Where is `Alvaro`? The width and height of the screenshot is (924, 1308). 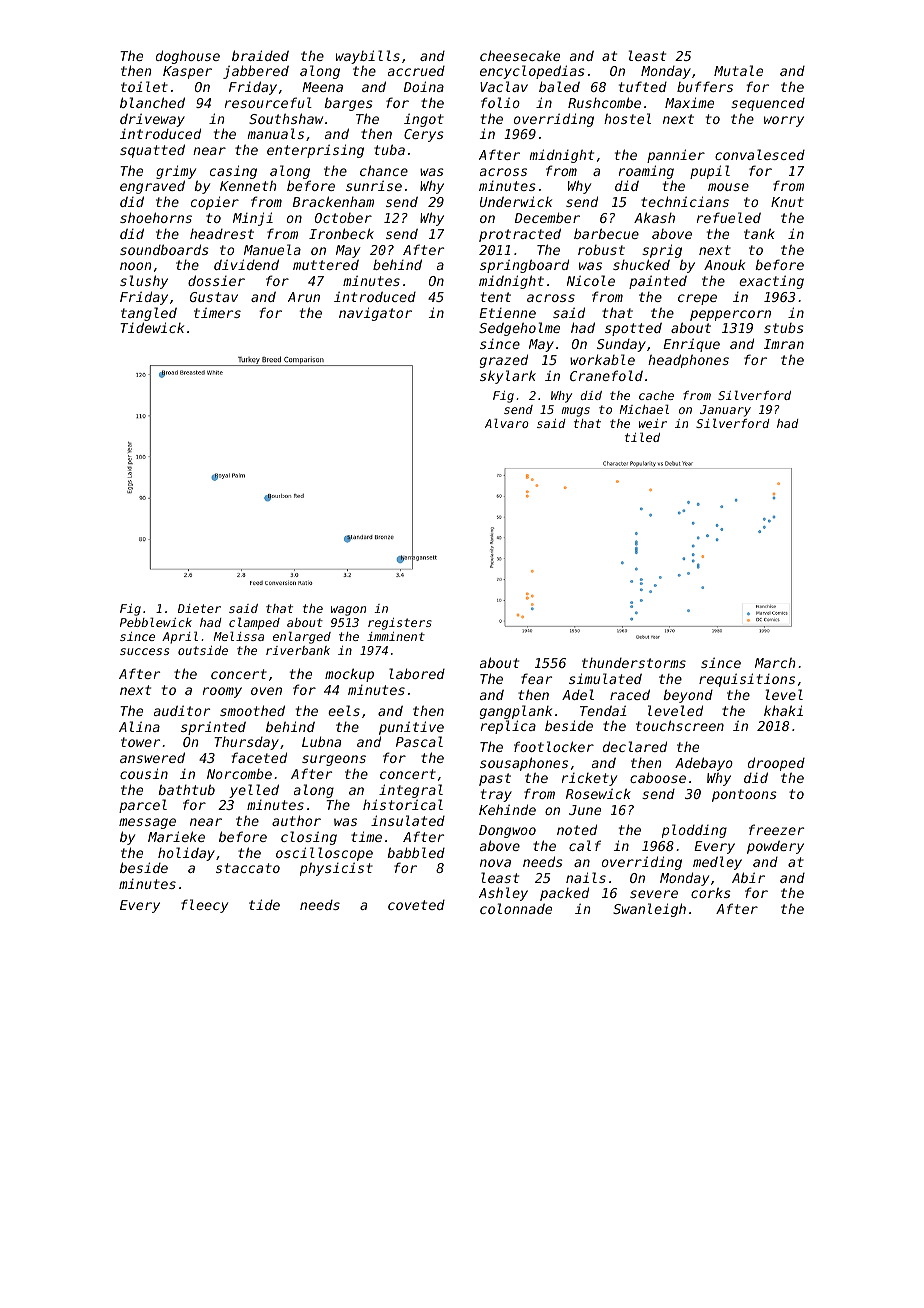
Alvaro is located at coordinates (507, 423).
